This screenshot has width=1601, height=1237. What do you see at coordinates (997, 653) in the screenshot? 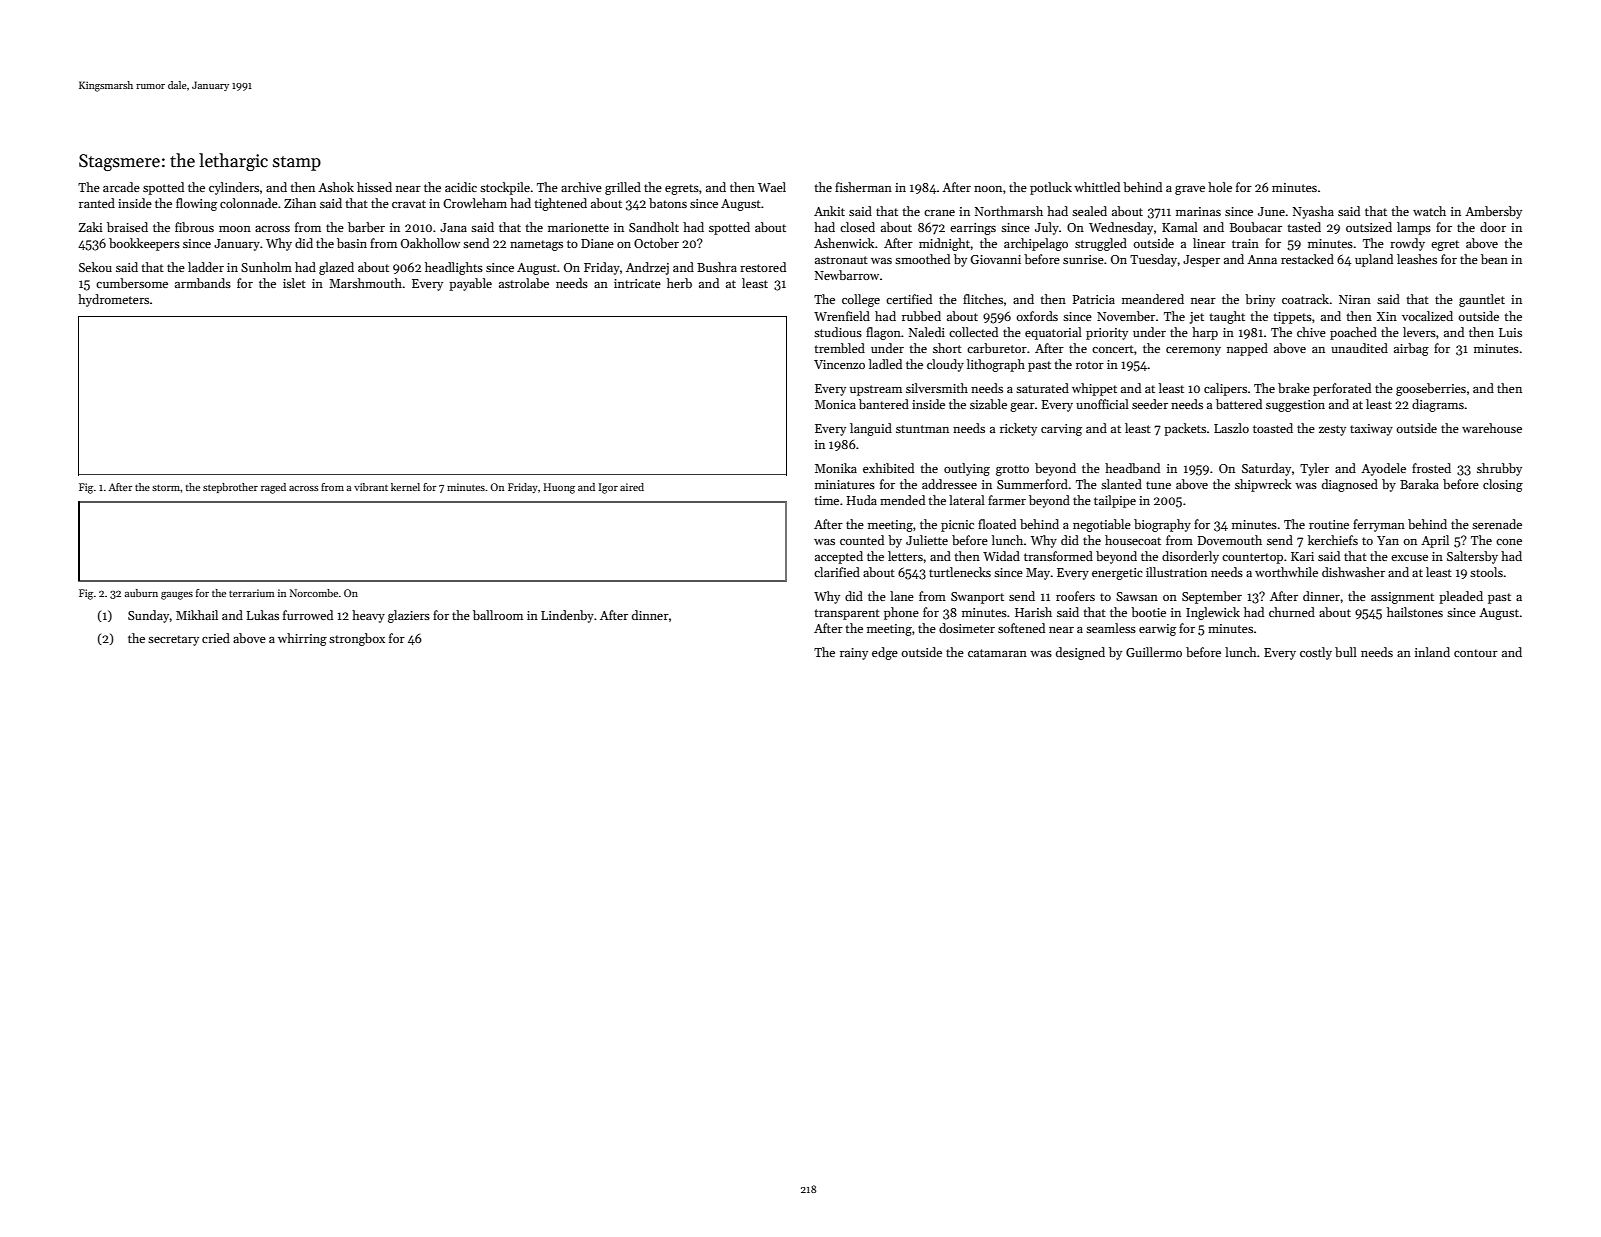
I see `catamaran` at bounding box center [997, 653].
